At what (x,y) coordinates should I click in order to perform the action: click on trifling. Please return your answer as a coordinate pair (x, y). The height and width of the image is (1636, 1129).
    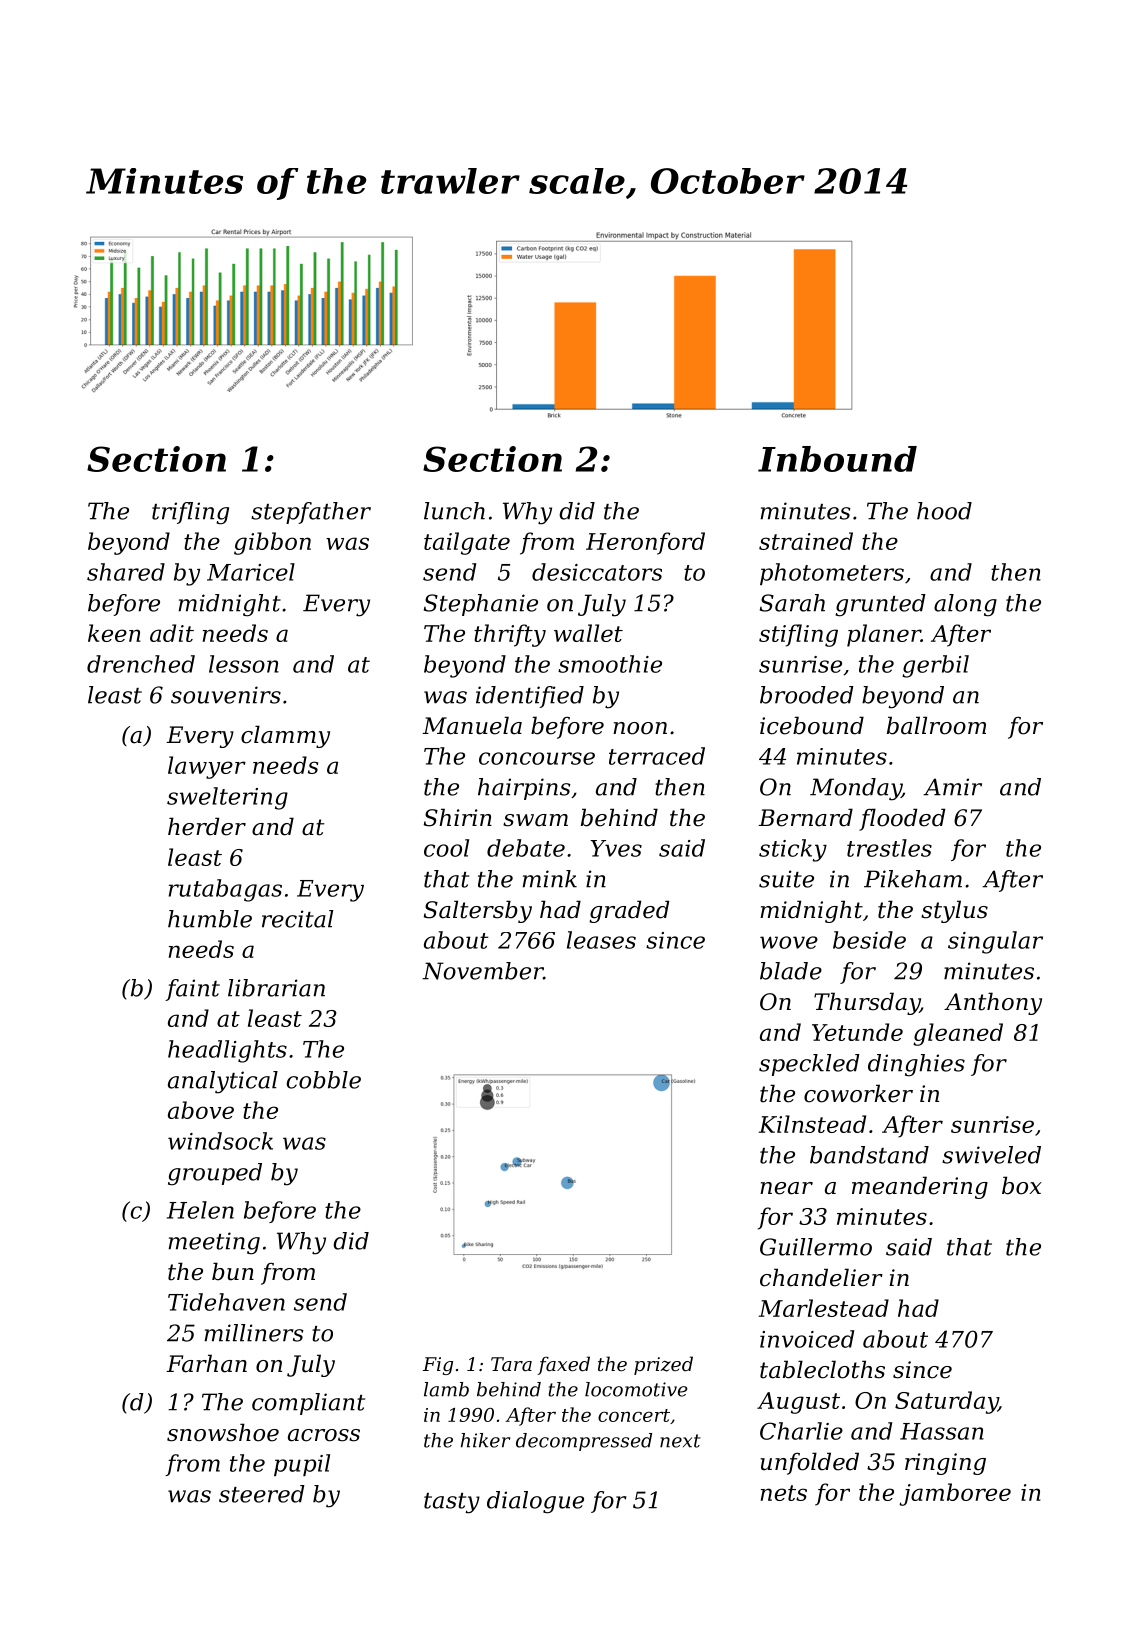
    Looking at the image, I should click on (190, 513).
